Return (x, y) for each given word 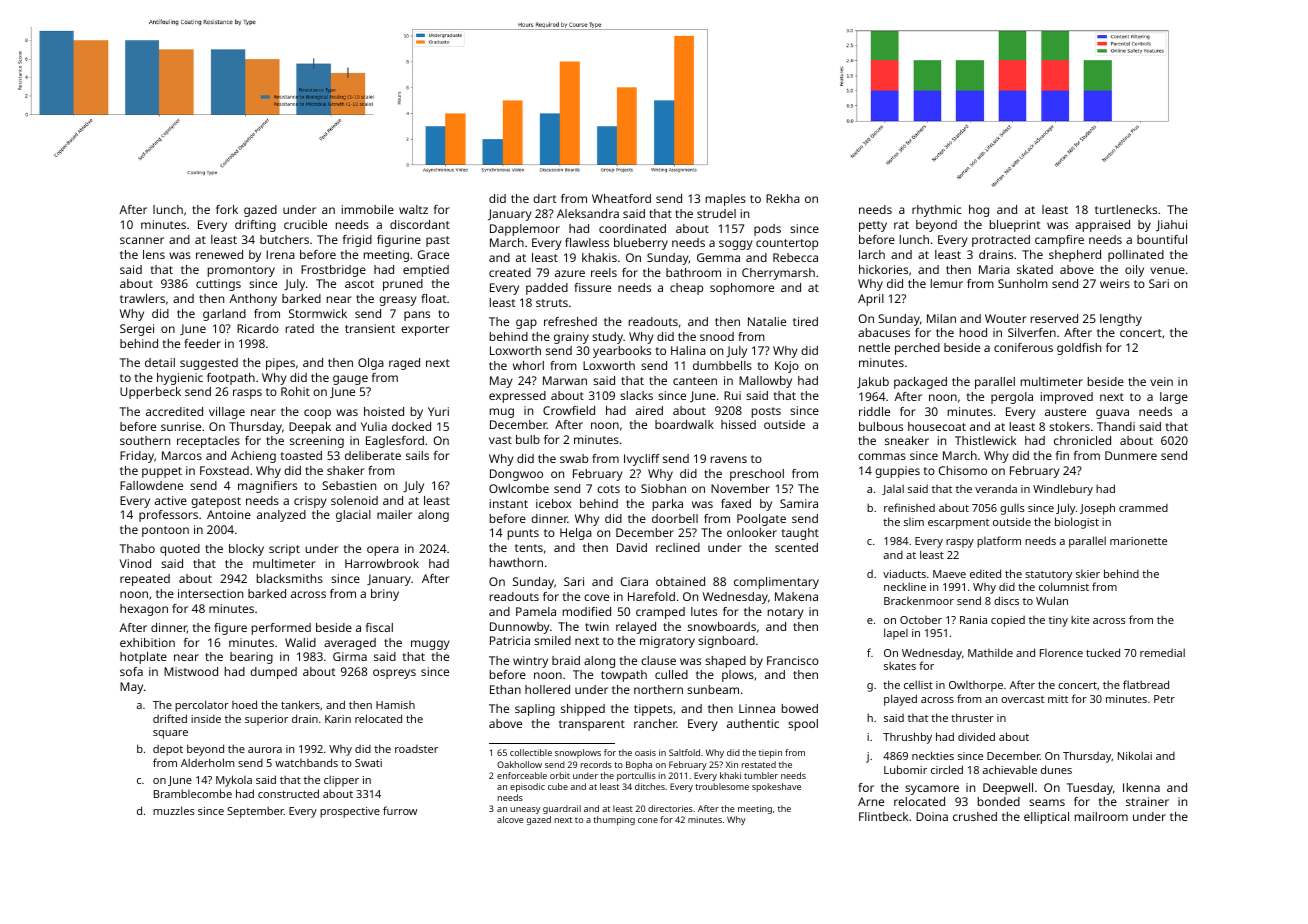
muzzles (174, 810)
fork (227, 209)
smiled (552, 640)
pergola (1012, 398)
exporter (425, 330)
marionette (1138, 541)
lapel (896, 634)
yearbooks (622, 352)
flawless (587, 242)
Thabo (137, 548)
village (227, 413)
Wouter (1006, 318)
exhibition (147, 642)
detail (160, 362)
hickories (883, 269)
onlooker (752, 532)
